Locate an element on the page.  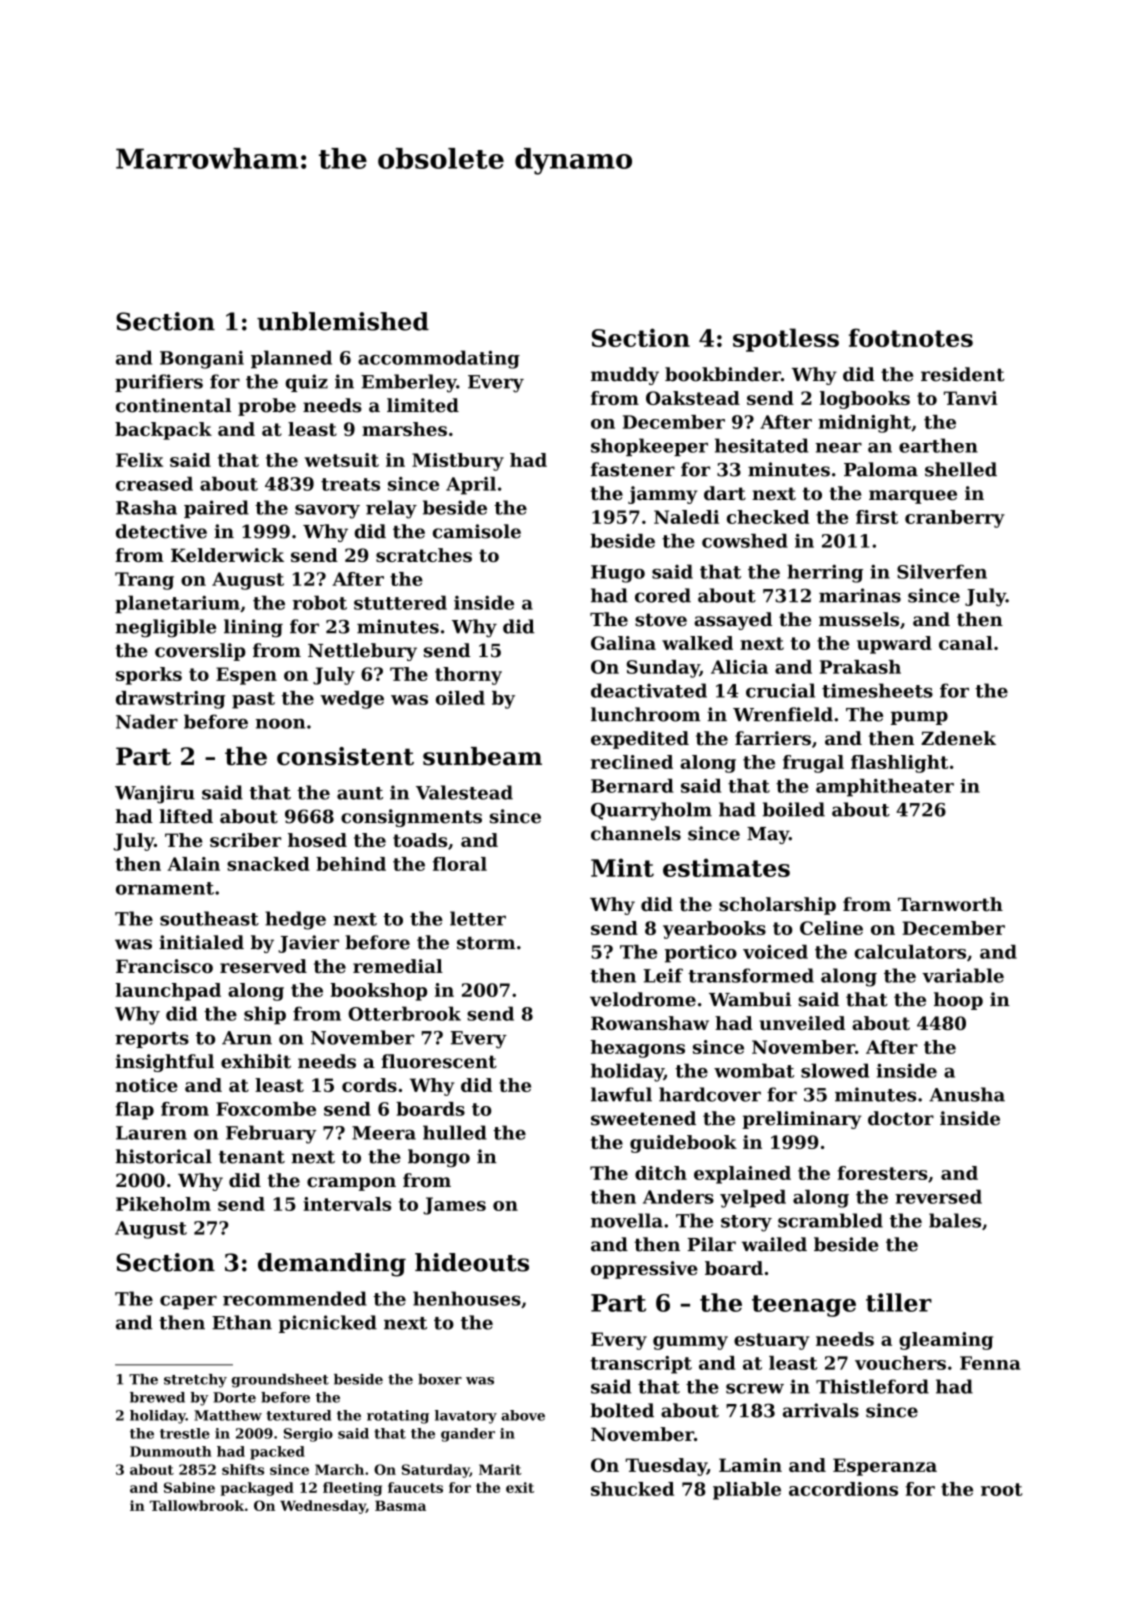
aunt is located at coordinates (360, 793).
